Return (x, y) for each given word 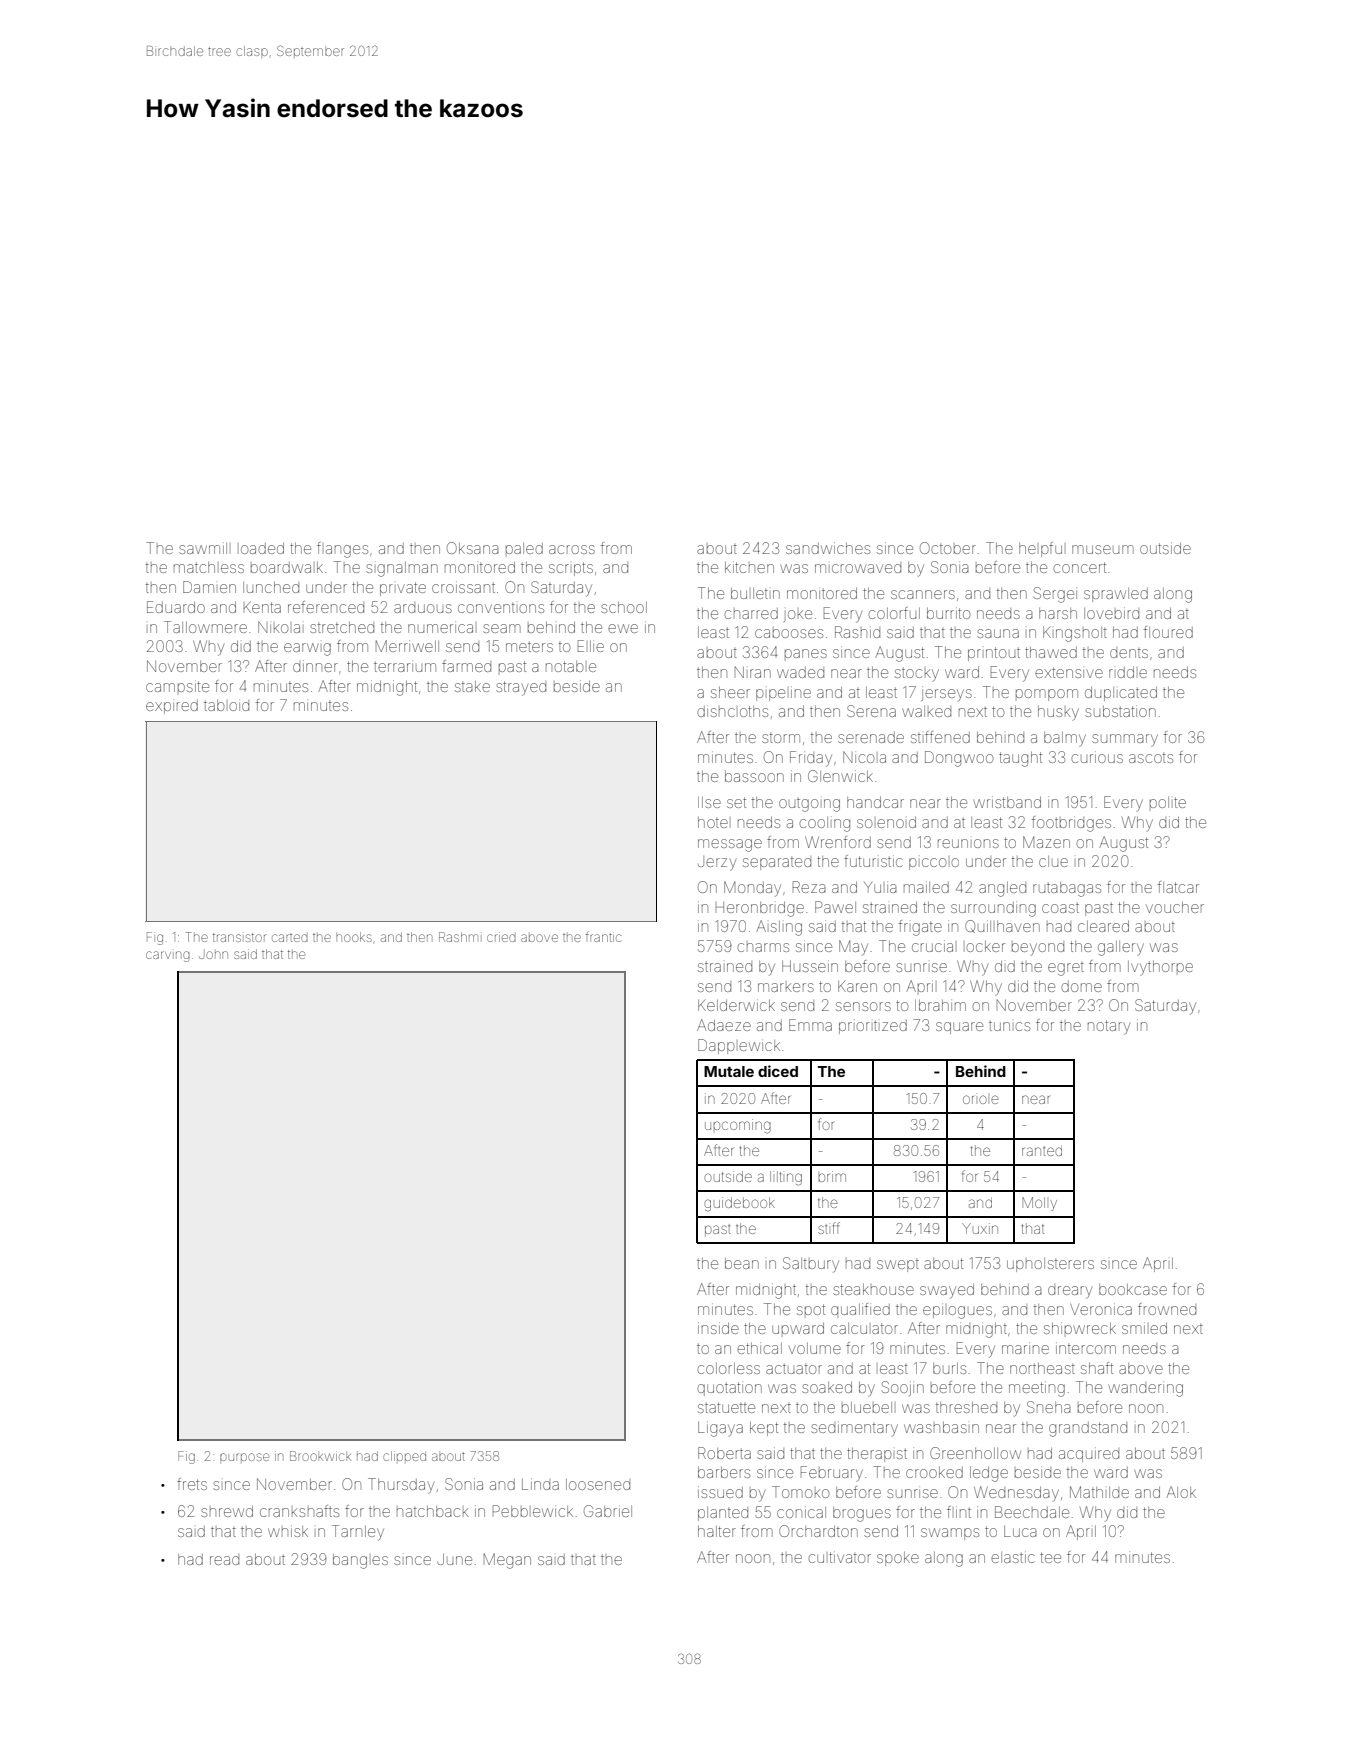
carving (168, 956)
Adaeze (724, 1025)
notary (1109, 1027)
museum (1103, 549)
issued (720, 1492)
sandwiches (828, 548)
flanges (342, 550)
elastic (1013, 1557)
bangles (360, 1561)
